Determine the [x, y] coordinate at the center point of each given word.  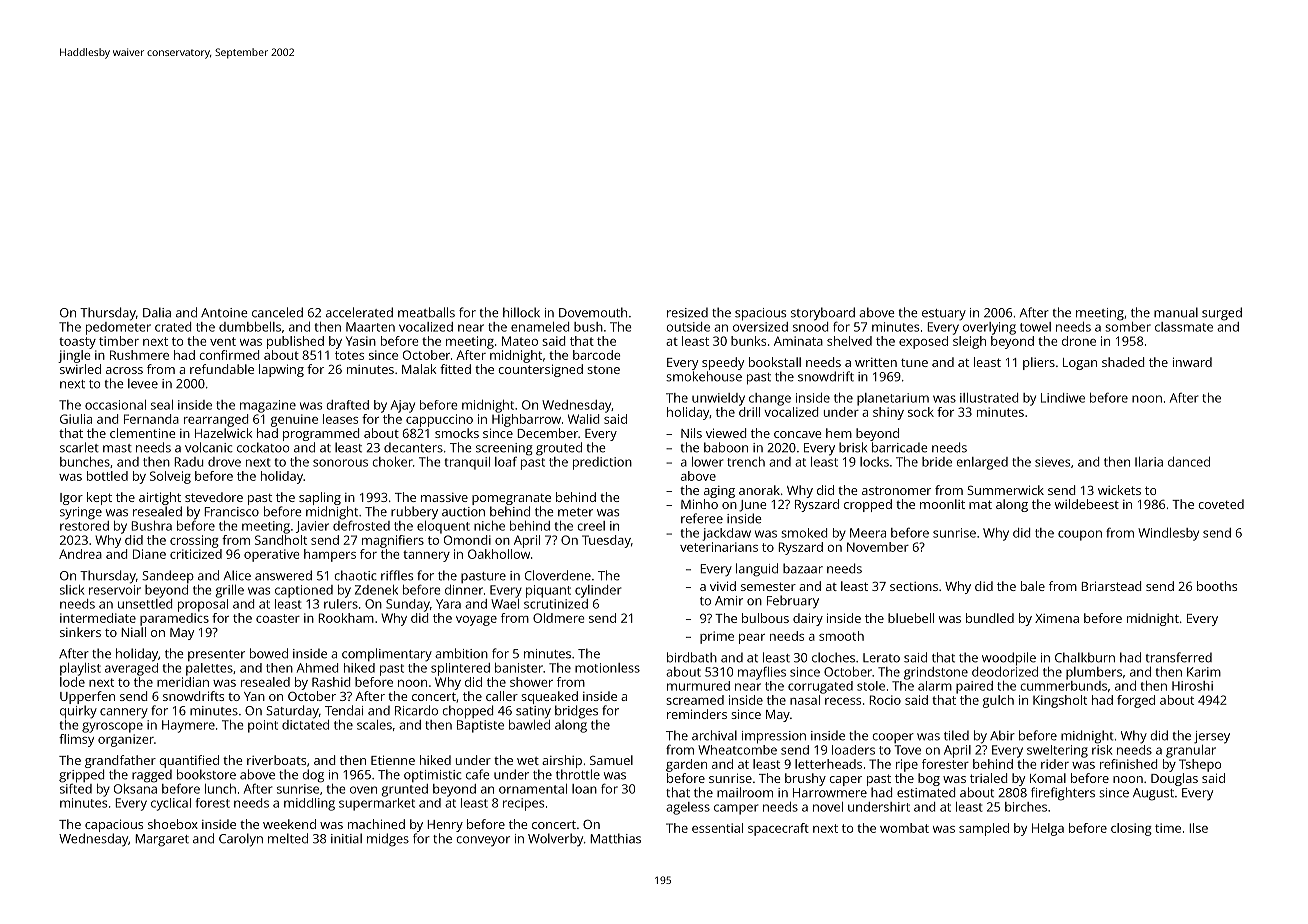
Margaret [162, 840]
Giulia [76, 419]
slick [72, 590]
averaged [131, 669]
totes [349, 355]
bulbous [765, 618]
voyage [476, 621]
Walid [583, 419]
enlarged [982, 463]
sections [914, 586]
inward [1192, 362]
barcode [596, 355]
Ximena [1057, 618]
